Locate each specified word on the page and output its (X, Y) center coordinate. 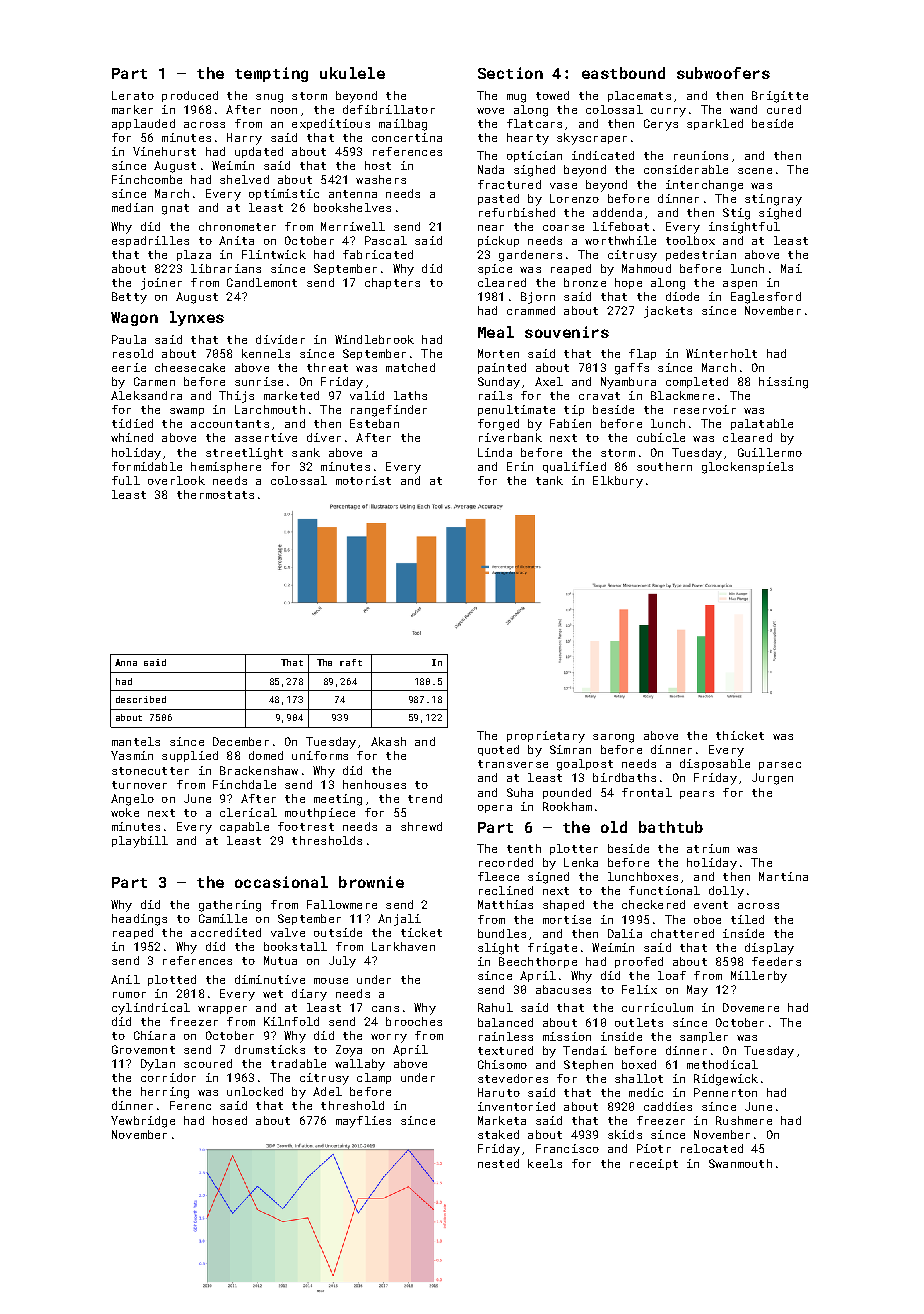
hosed (230, 1120)
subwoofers (723, 73)
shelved (244, 179)
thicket (740, 735)
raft (351, 662)
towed (552, 95)
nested (498, 1163)
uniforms (320, 755)
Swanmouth (740, 1163)
